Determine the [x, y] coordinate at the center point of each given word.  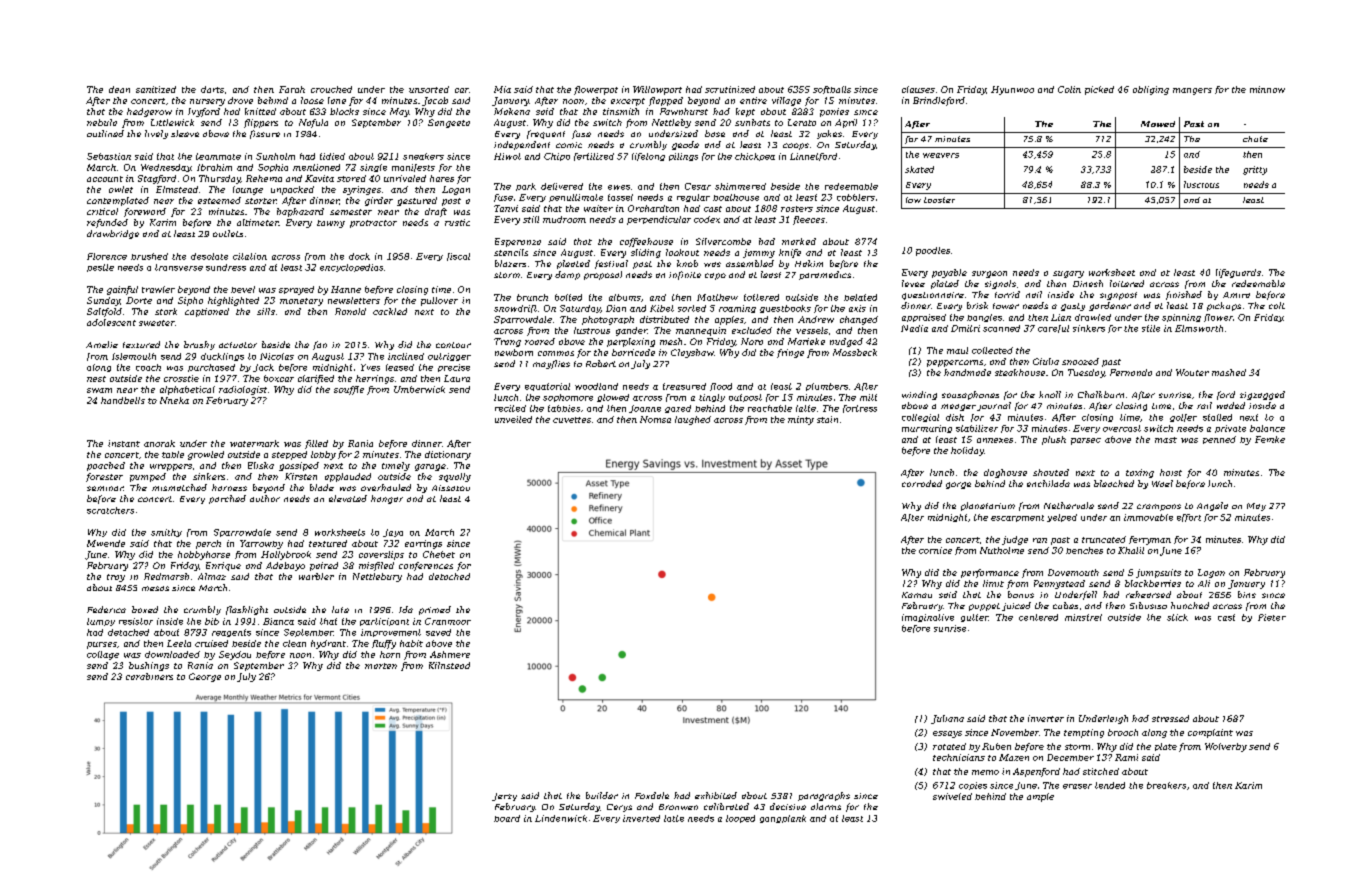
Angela [1212, 506]
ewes [619, 187]
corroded [922, 483]
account [105, 179]
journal [994, 406]
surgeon [989, 274]
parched [227, 499]
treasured [684, 386]
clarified [316, 379]
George [205, 677]
